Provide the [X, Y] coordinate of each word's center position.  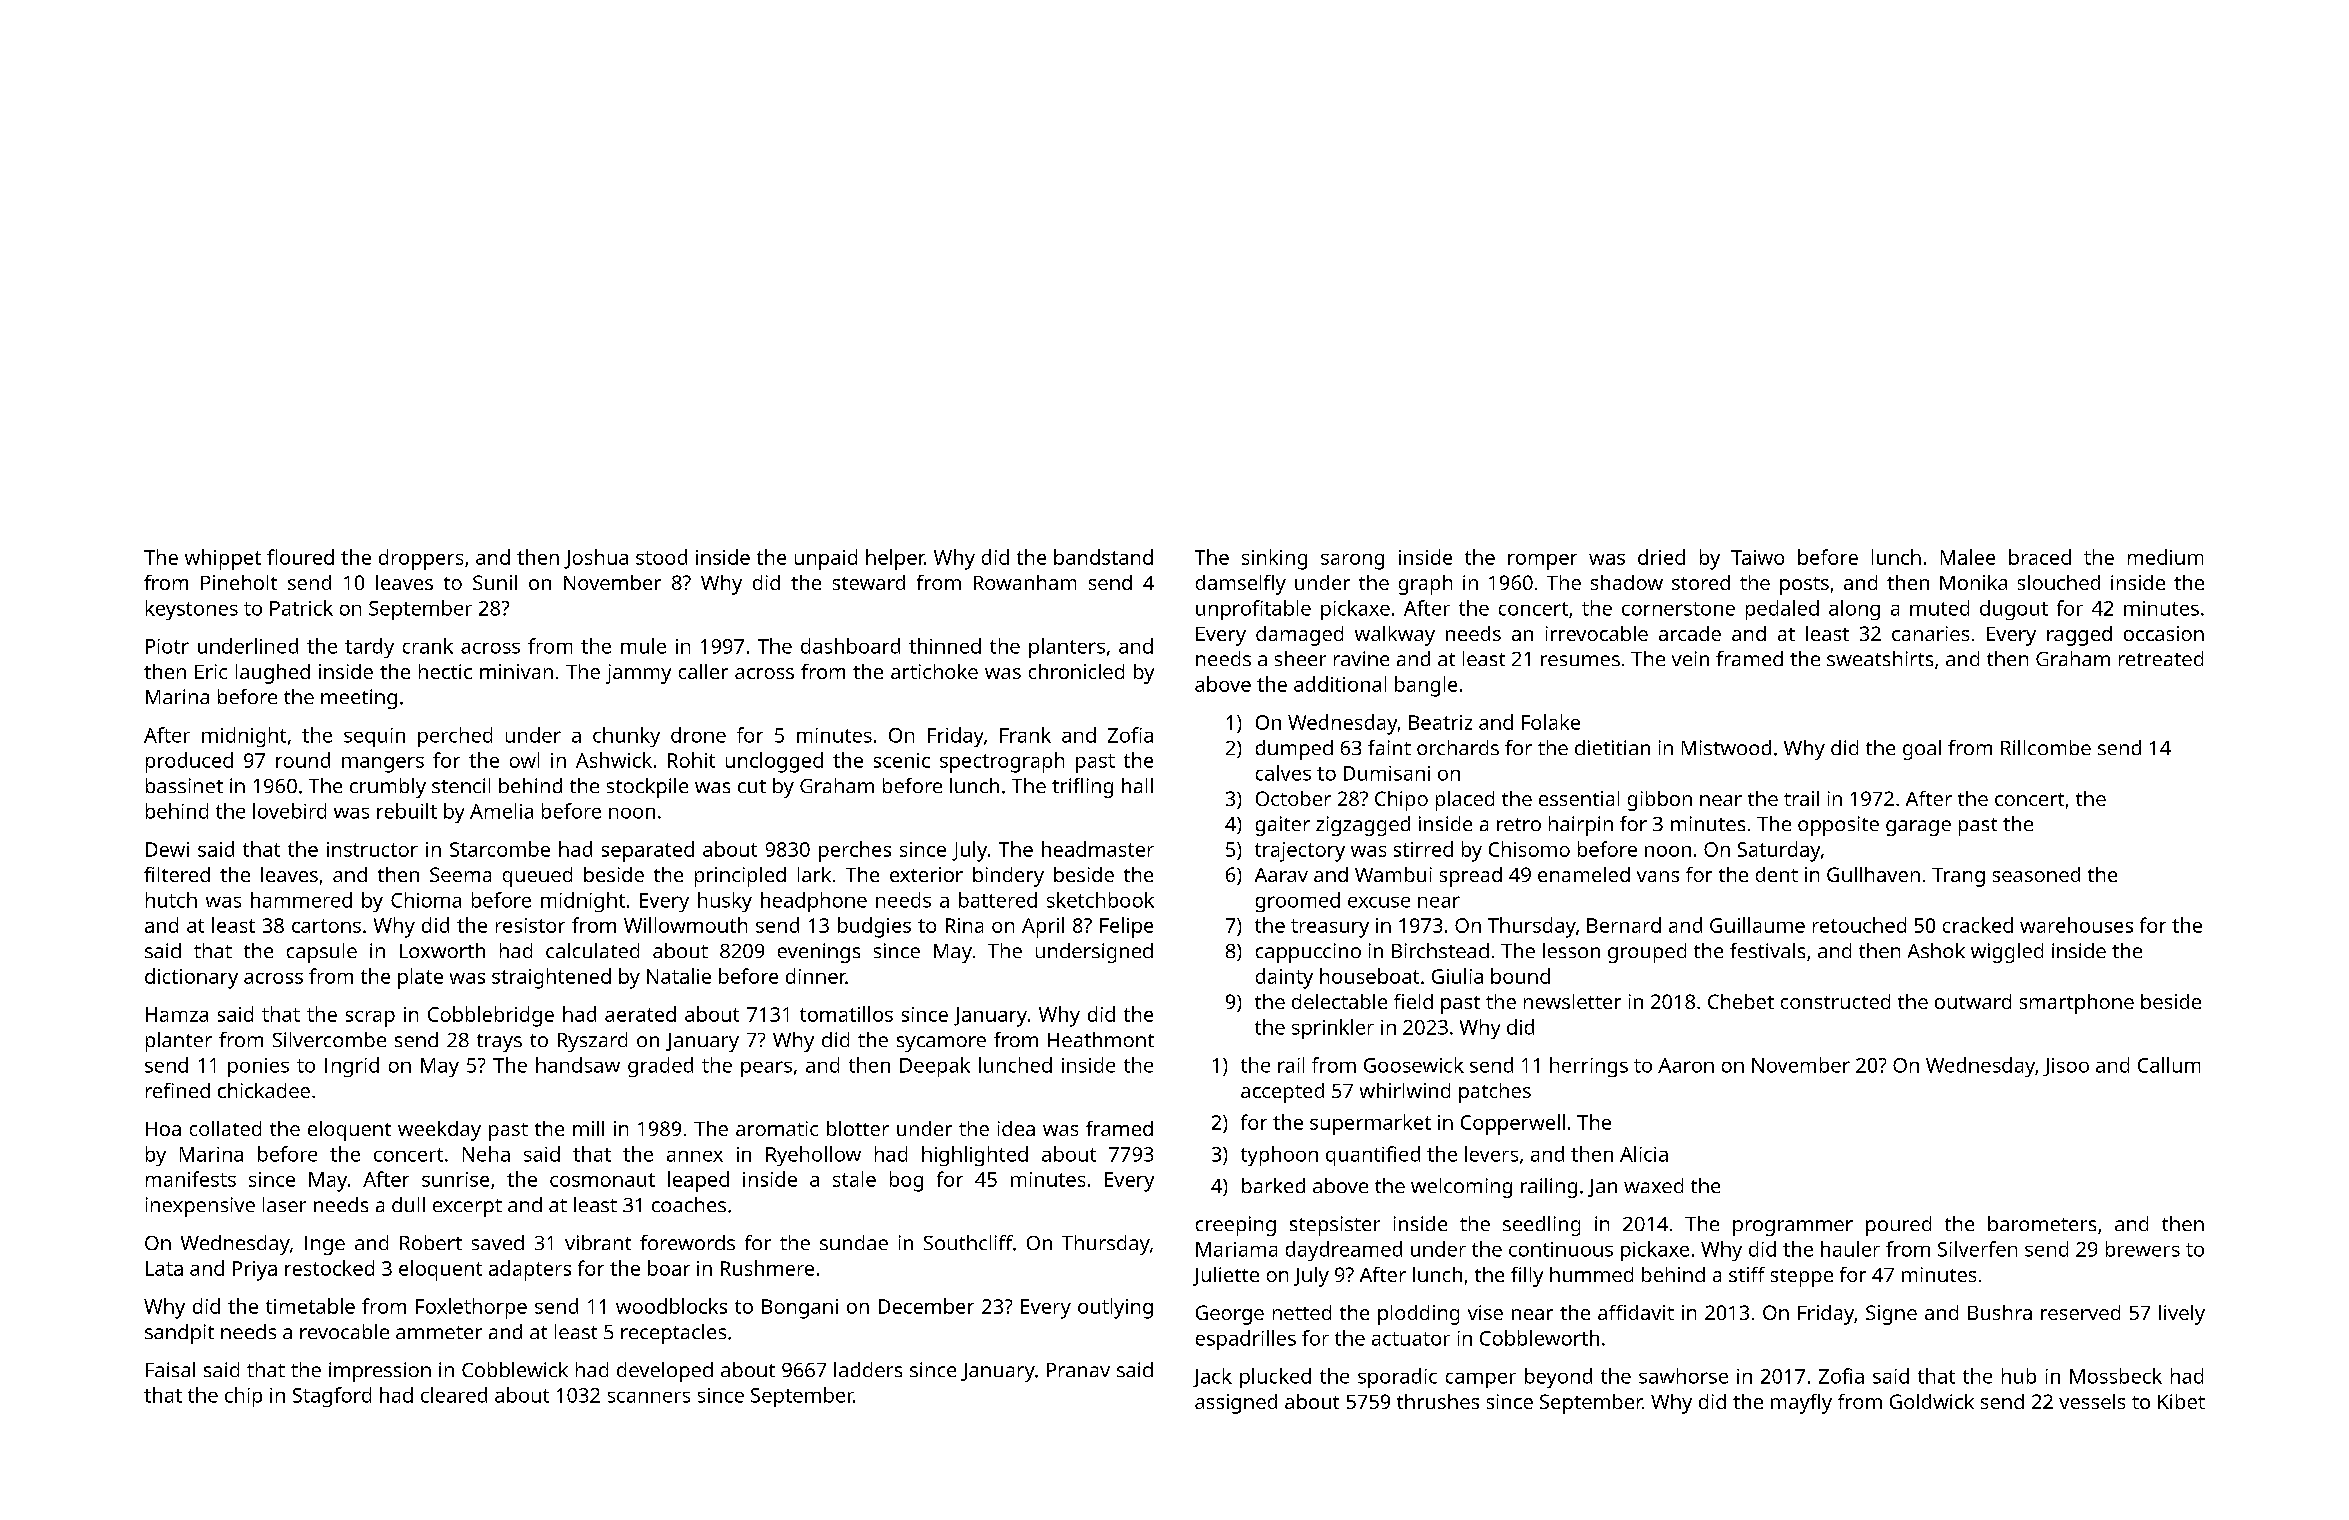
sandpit [179, 1334]
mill [588, 1128]
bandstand [1103, 557]
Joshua [596, 559]
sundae [854, 1242]
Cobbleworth [1539, 1338]
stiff [1747, 1274]
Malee [1968, 557]
